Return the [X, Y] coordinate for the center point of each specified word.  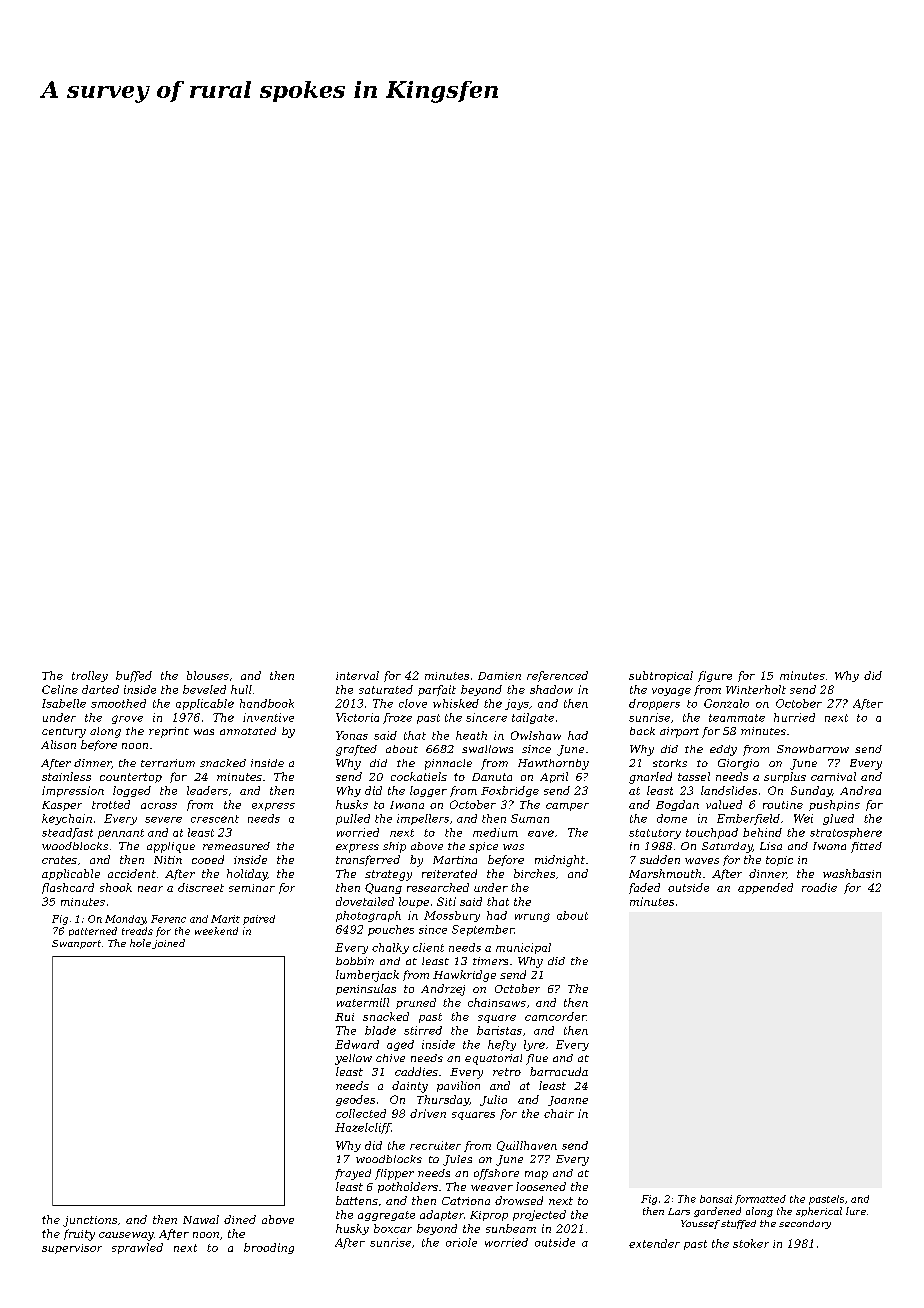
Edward [357, 1044]
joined [168, 944]
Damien [499, 676]
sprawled [137, 1248]
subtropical [661, 676]
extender [654, 1243]
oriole [461, 1242]
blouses [208, 675]
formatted [760, 1200]
